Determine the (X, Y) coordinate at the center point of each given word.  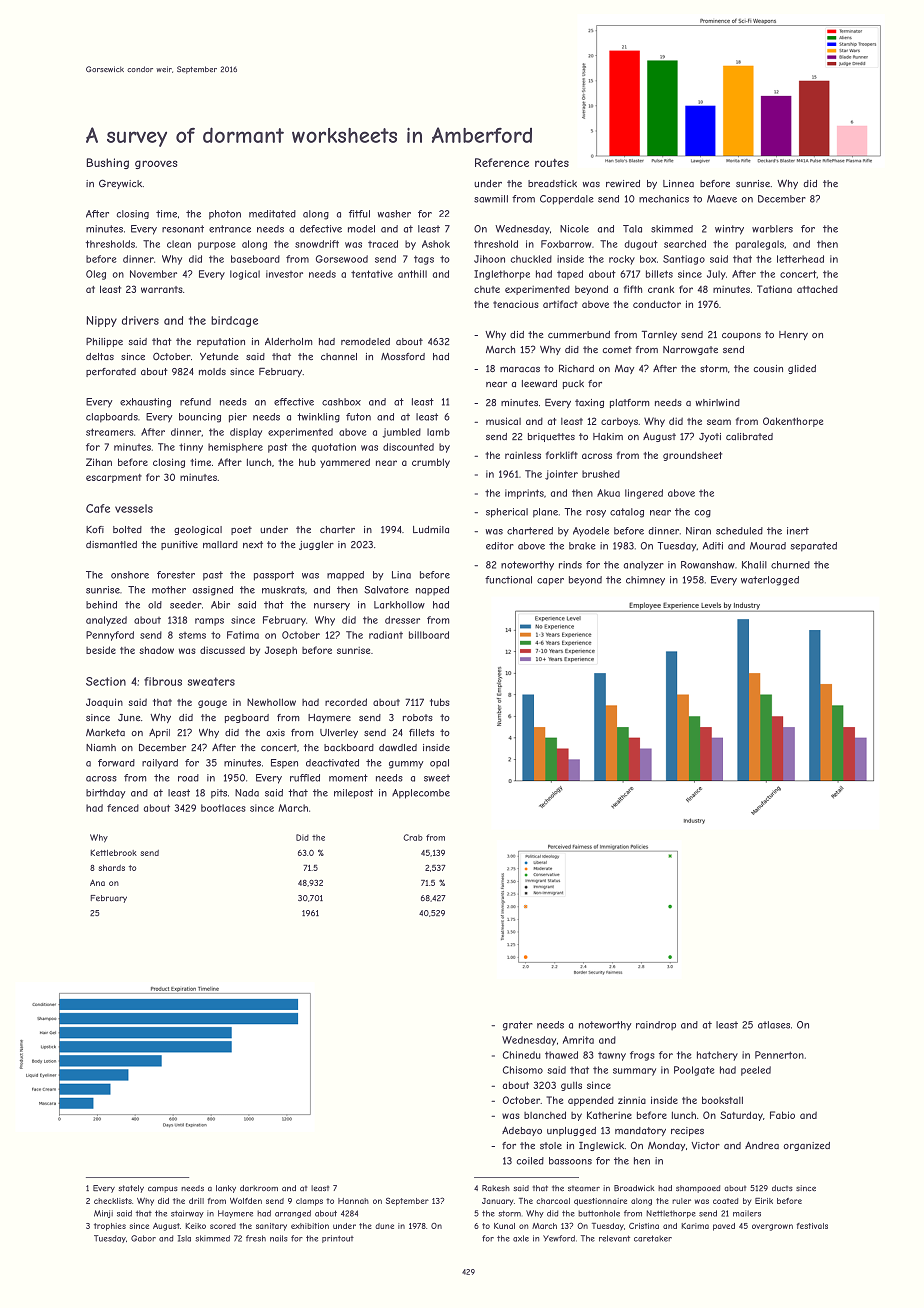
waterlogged (770, 581)
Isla (184, 1238)
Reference (502, 162)
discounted (408, 447)
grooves (156, 164)
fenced (123, 808)
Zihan (99, 462)
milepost (353, 794)
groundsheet (692, 456)
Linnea (678, 184)
